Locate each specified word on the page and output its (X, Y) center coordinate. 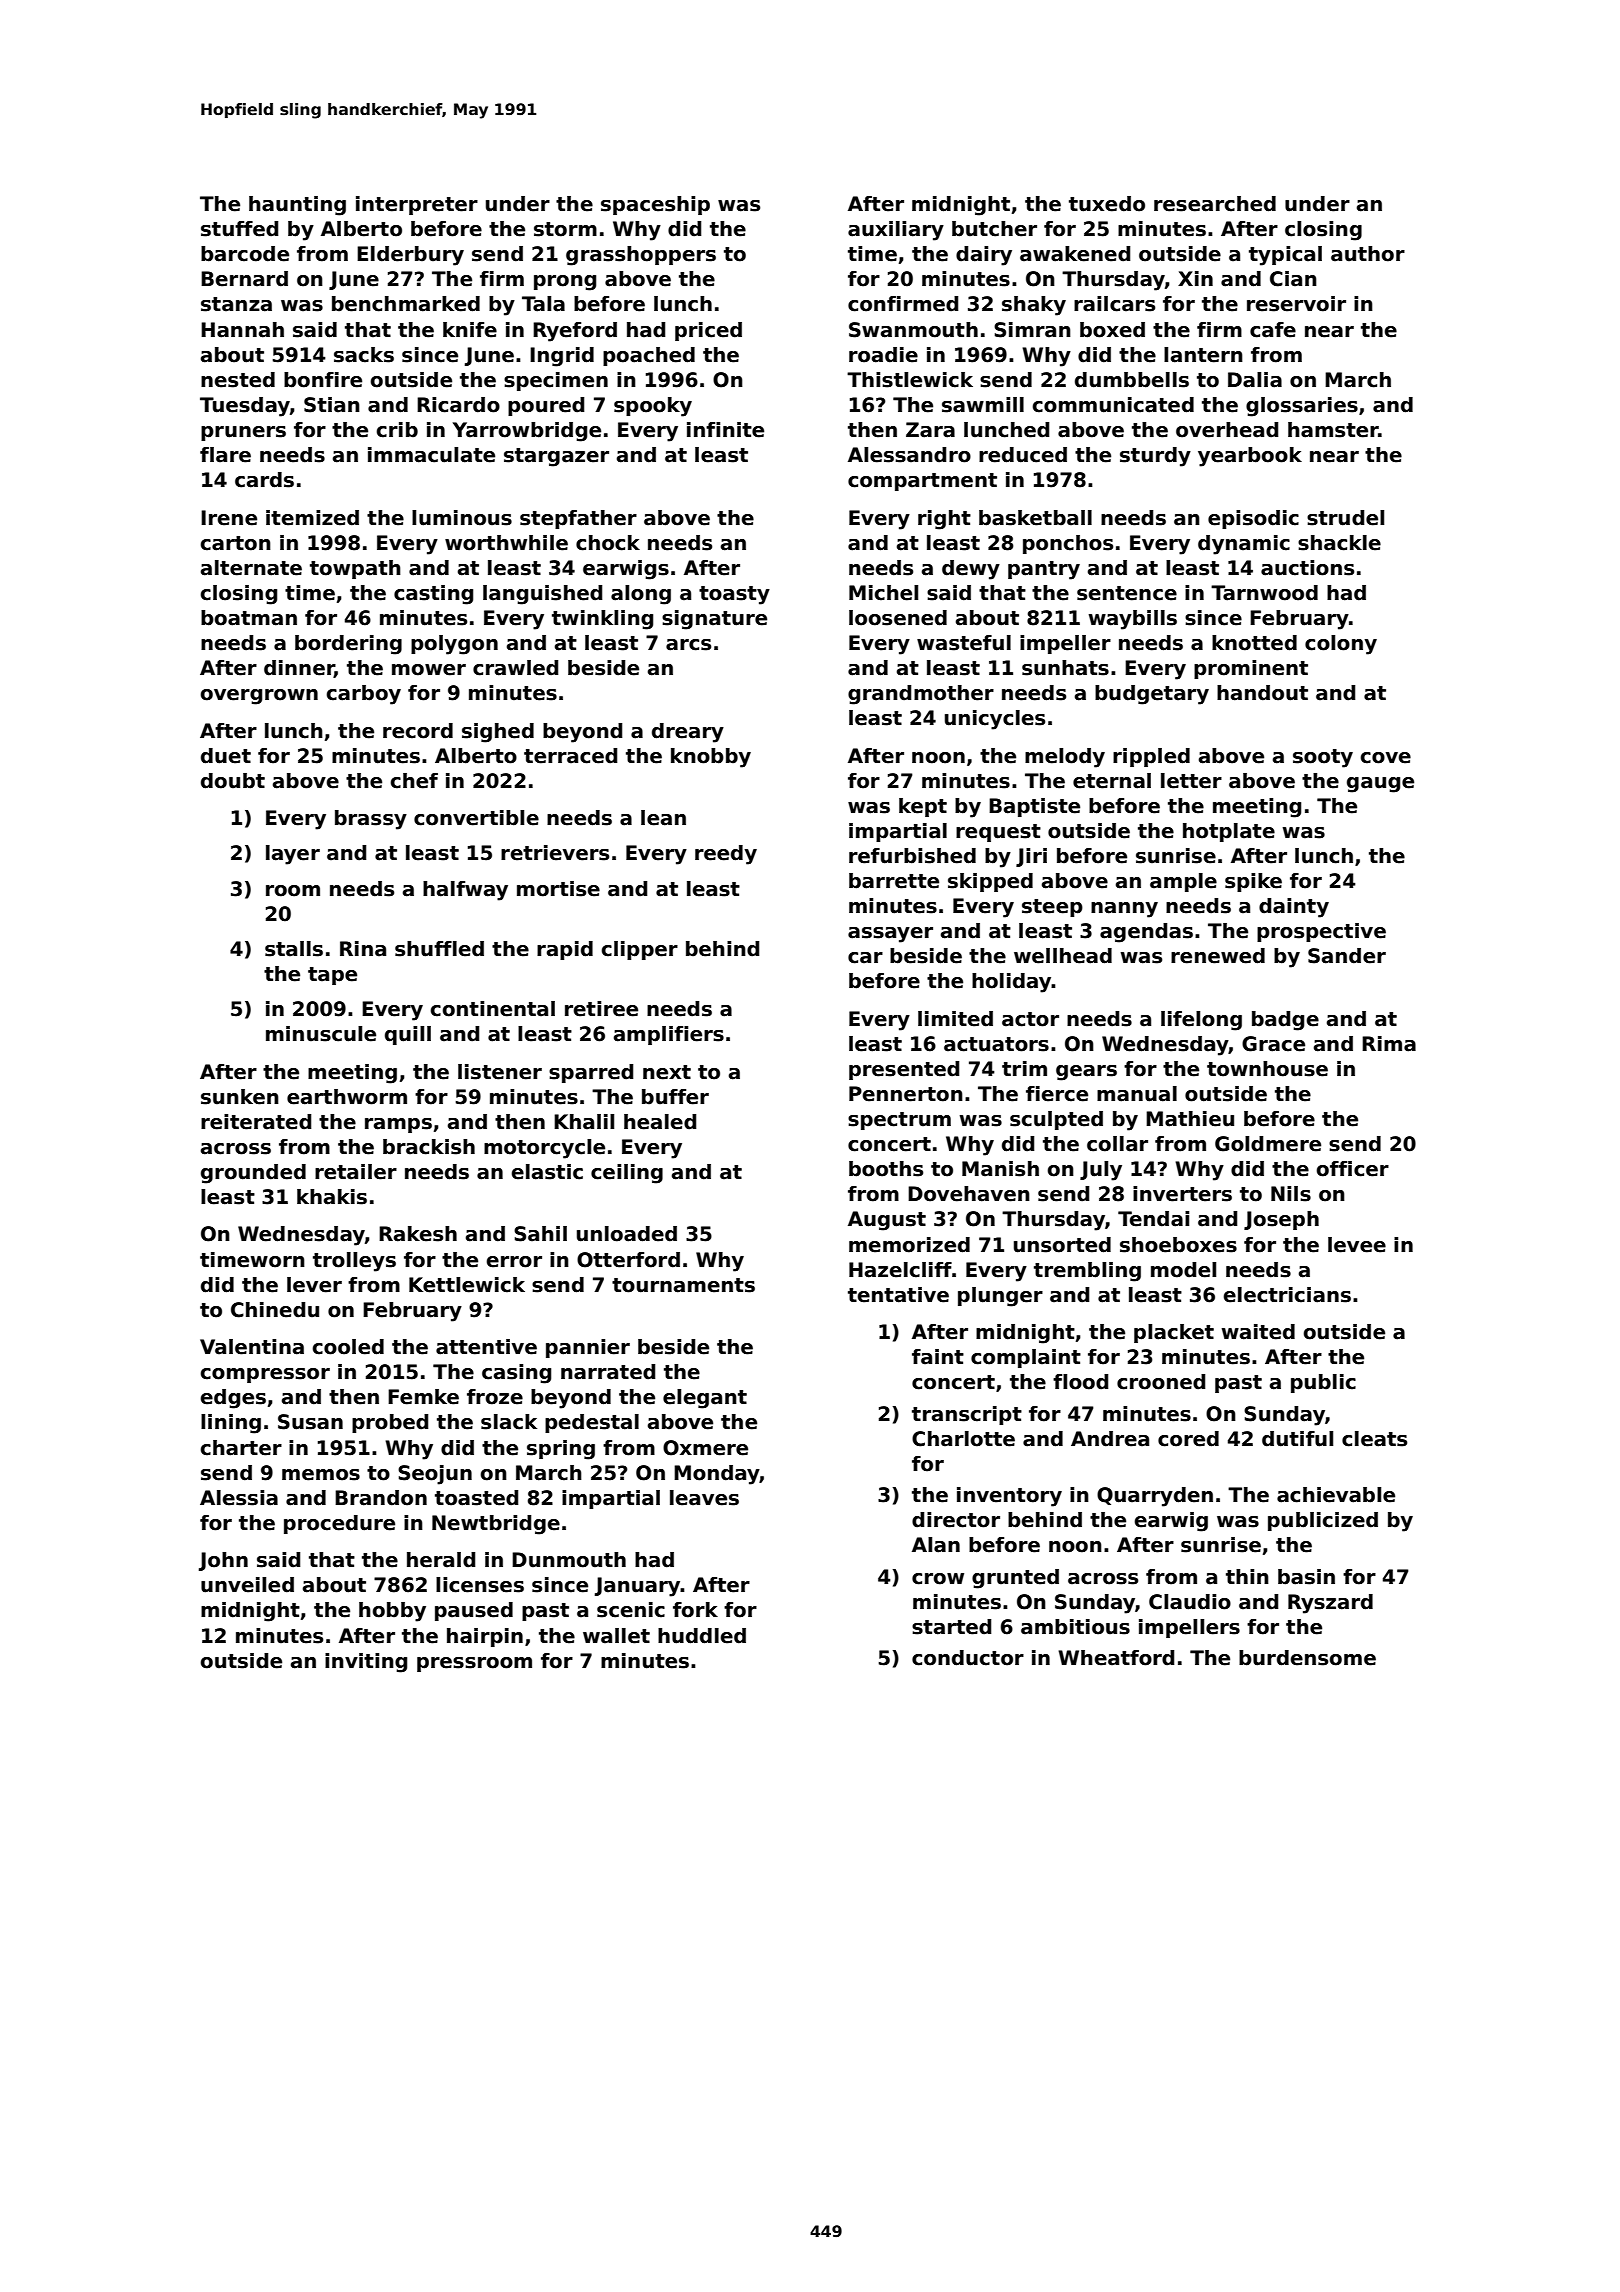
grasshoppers (641, 256)
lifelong (1201, 1021)
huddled (702, 1636)
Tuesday (245, 407)
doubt (233, 781)
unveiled (247, 1585)
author (1368, 254)
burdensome (1307, 1658)
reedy (726, 855)
